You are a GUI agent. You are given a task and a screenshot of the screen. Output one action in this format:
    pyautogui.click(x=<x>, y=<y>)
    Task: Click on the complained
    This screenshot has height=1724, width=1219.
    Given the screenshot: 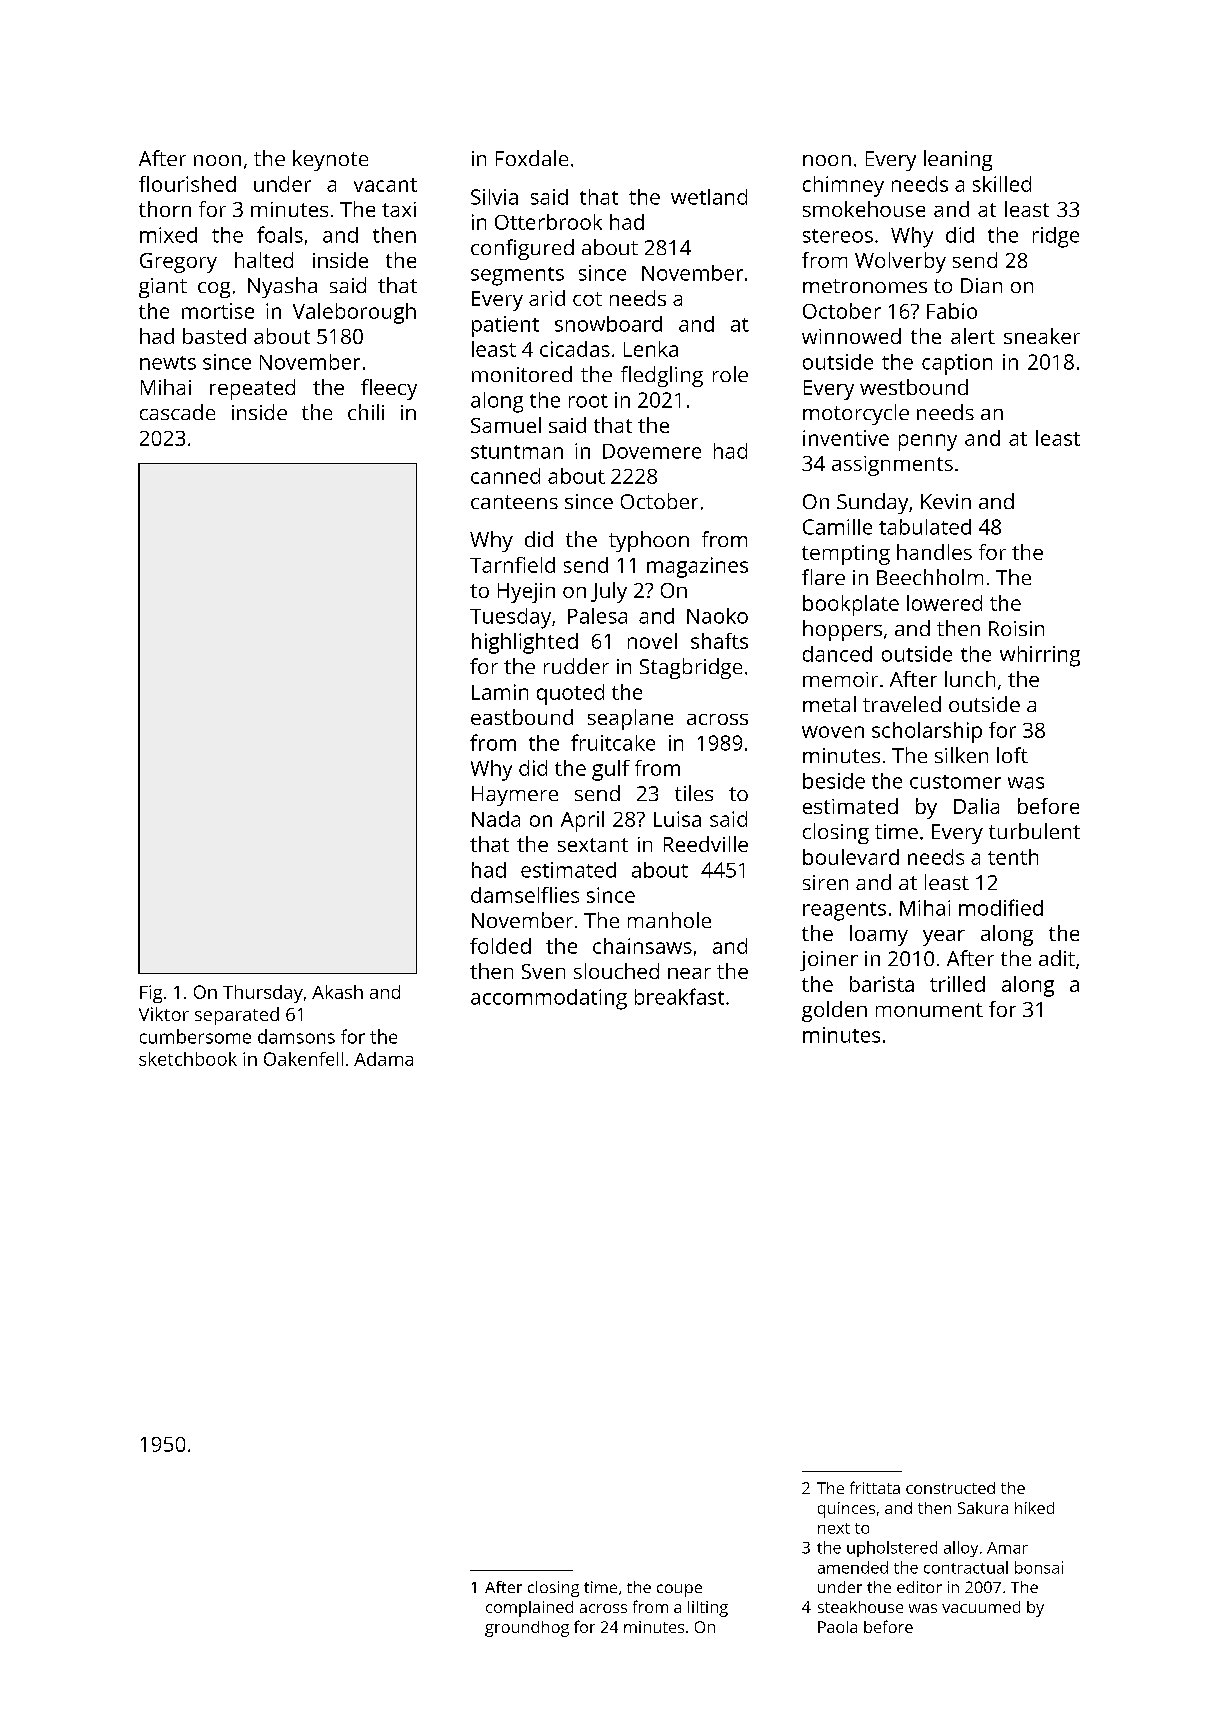 What is the action you would take?
    pyautogui.click(x=529, y=1609)
